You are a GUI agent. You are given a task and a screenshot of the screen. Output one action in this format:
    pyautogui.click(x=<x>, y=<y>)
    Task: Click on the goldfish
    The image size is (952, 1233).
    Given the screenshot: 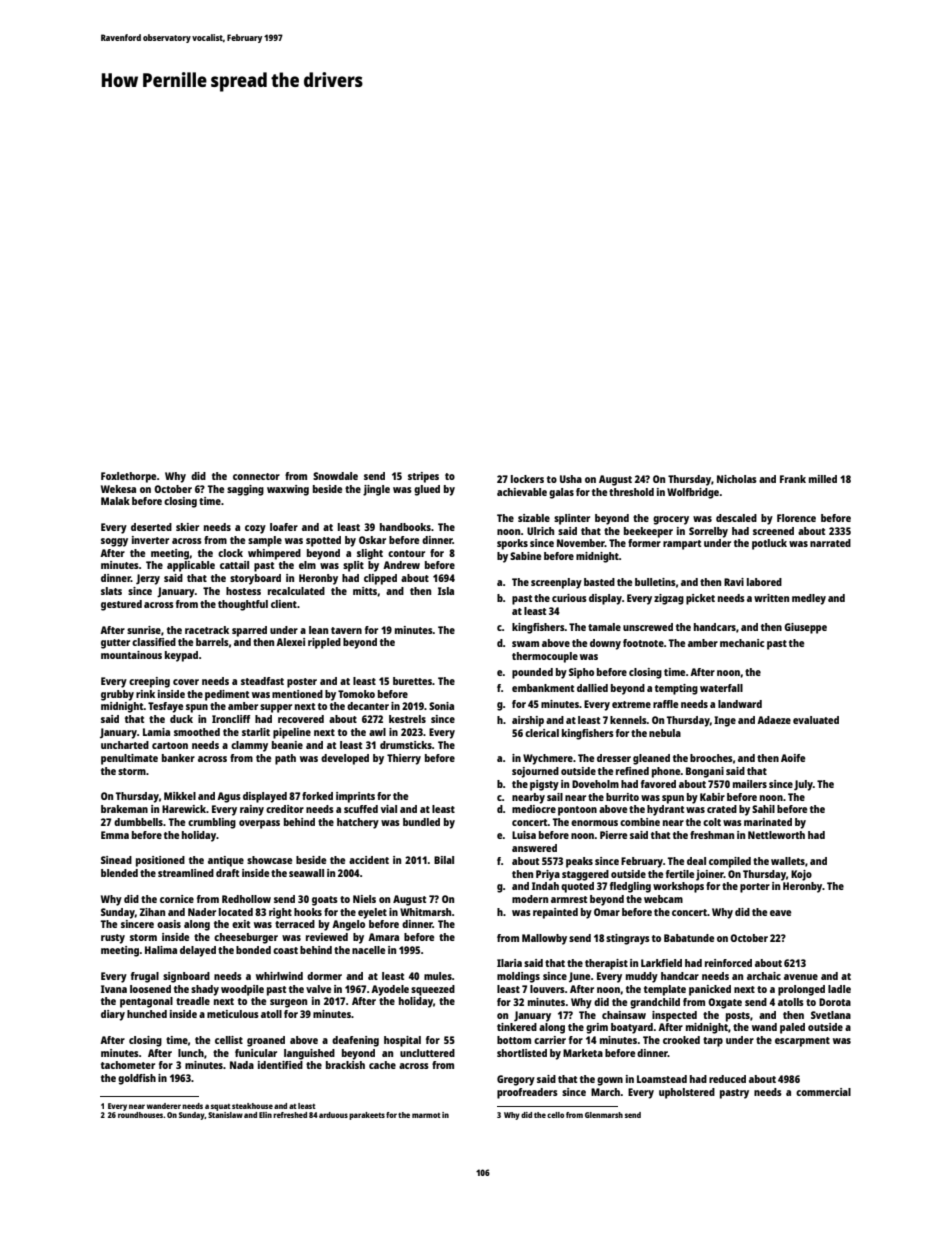 What is the action you would take?
    pyautogui.click(x=137, y=1079)
